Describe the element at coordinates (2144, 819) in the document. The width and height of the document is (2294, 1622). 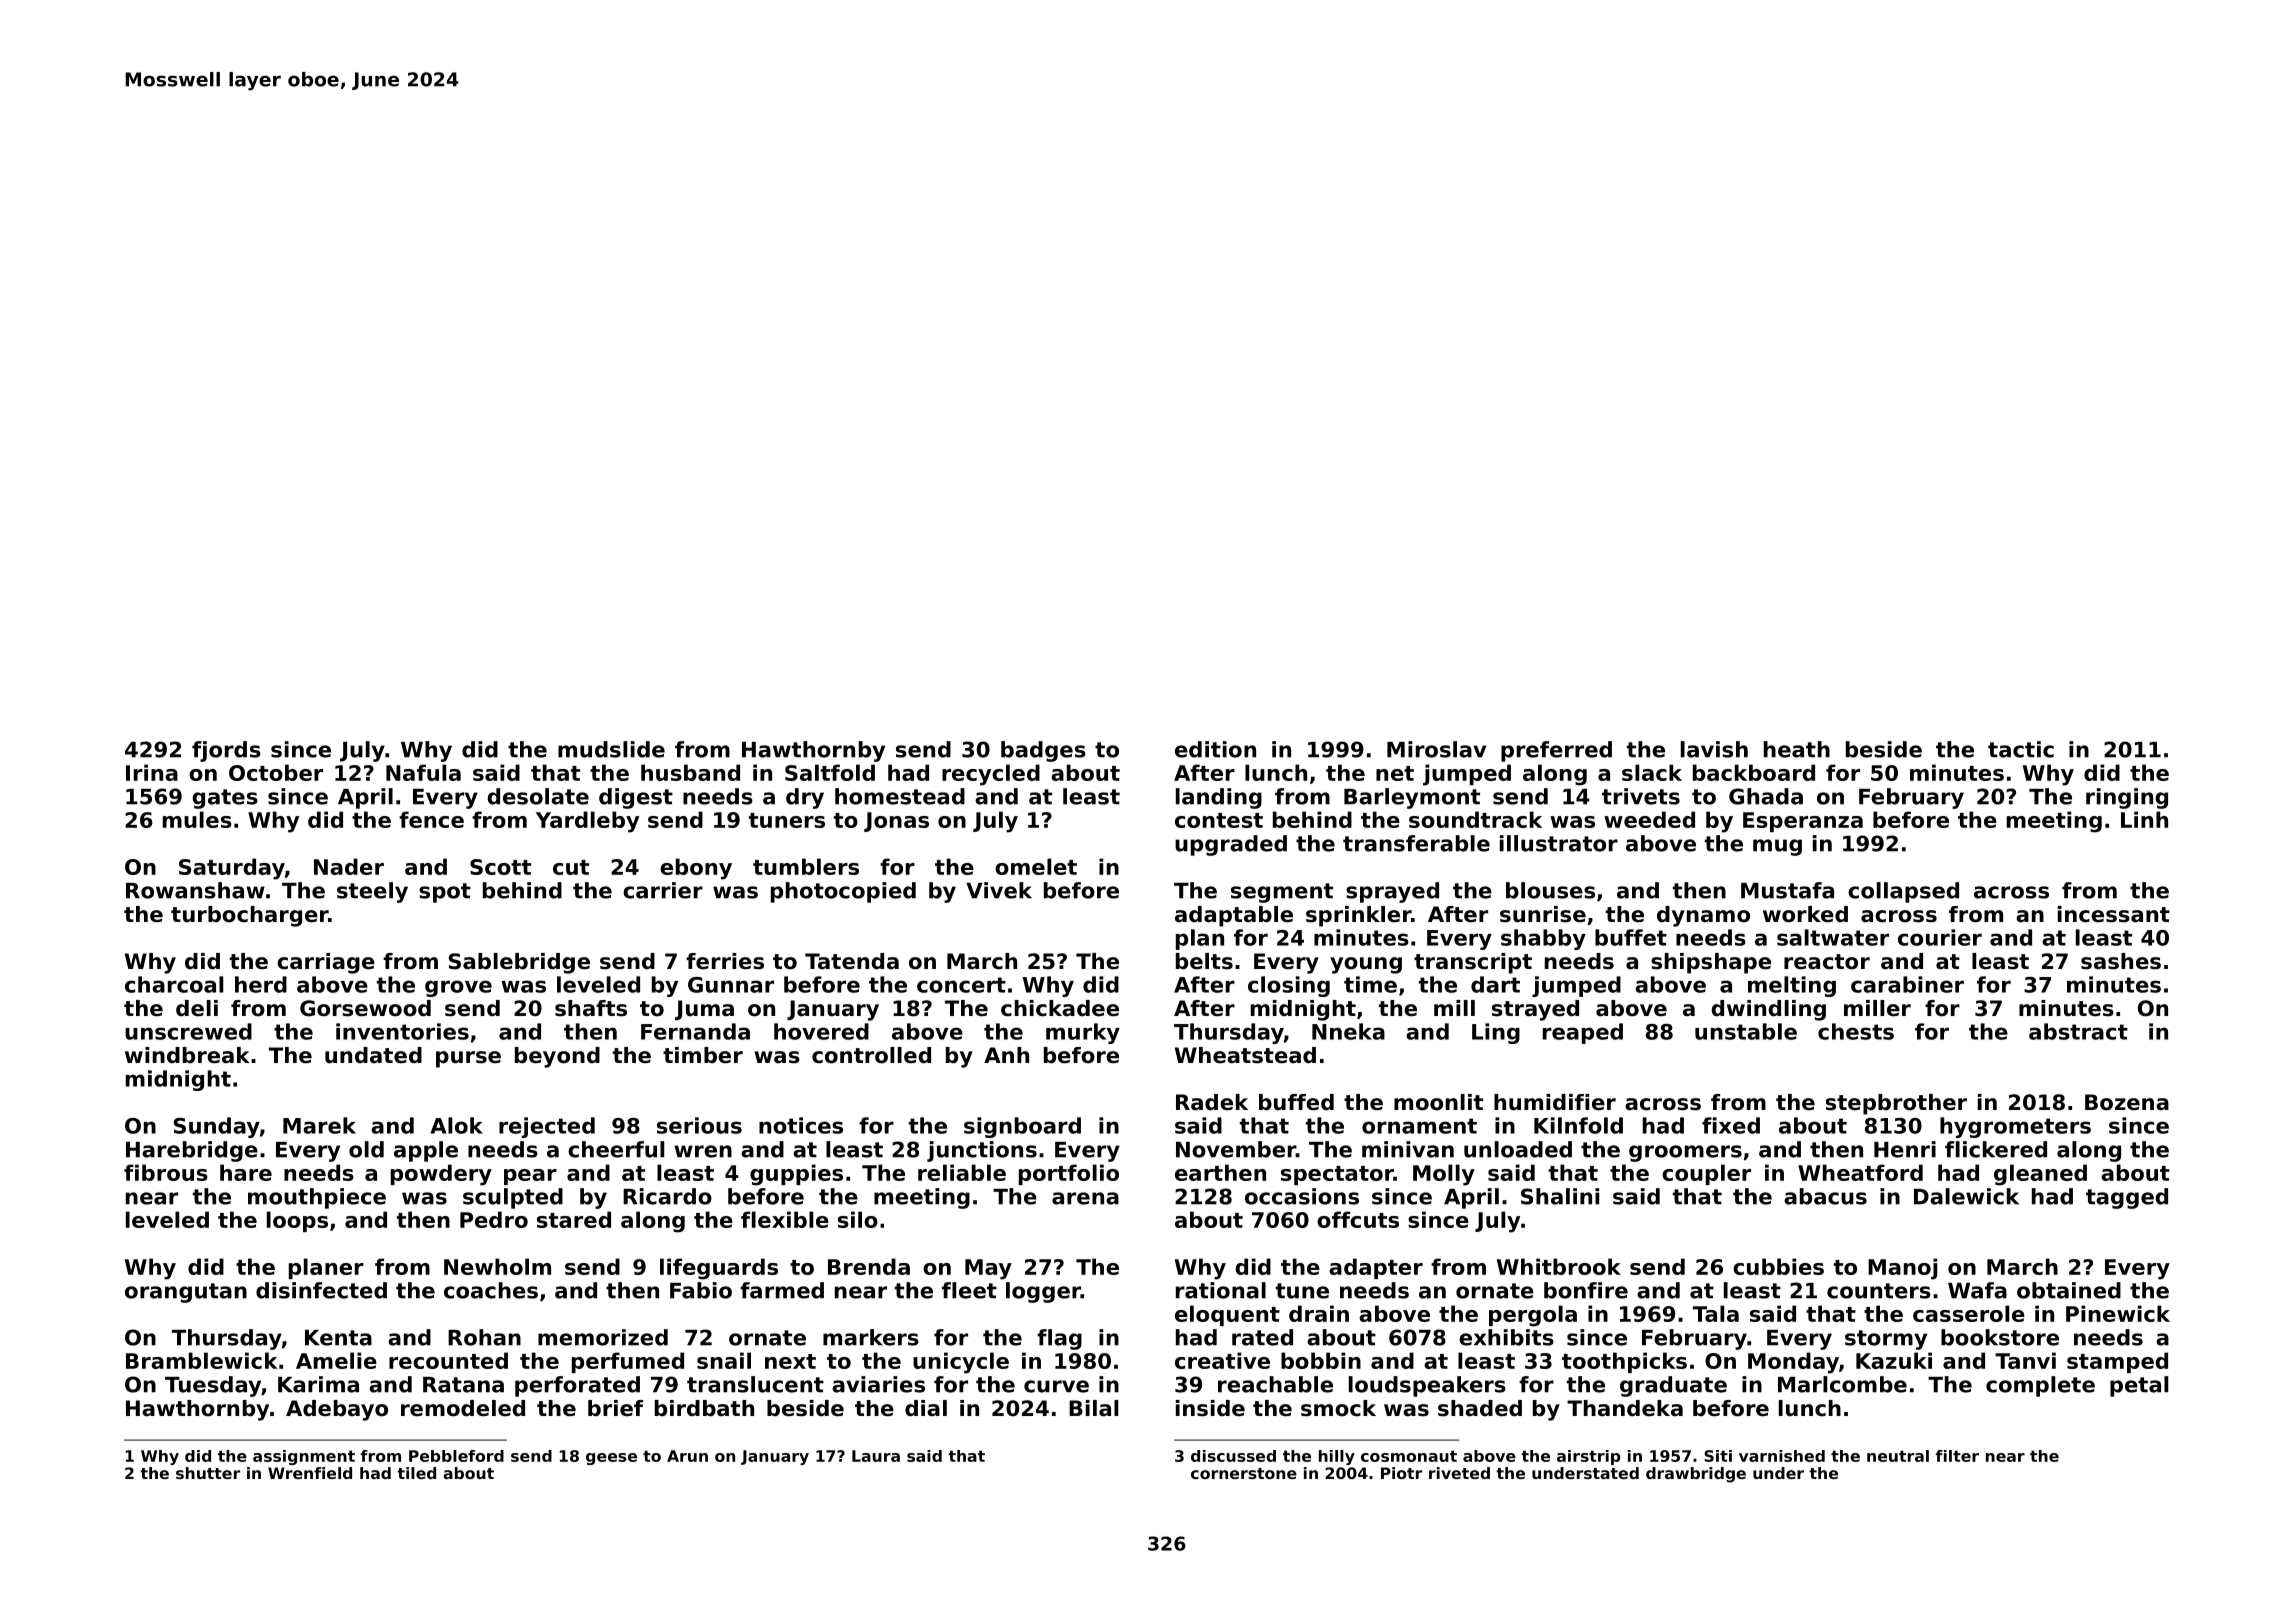
I see `Linh` at that location.
